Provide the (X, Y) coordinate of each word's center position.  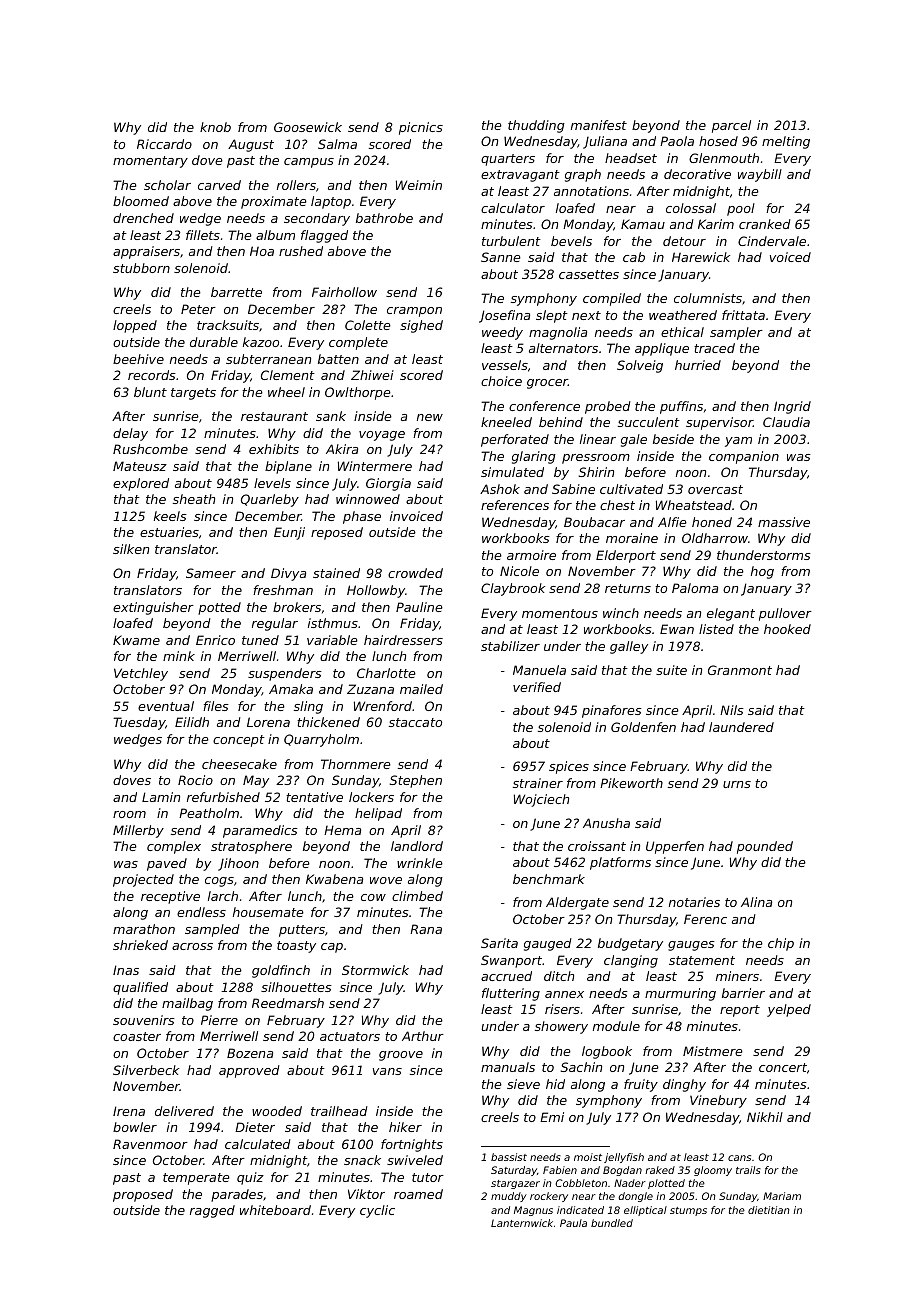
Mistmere (713, 1051)
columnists (708, 298)
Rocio (195, 780)
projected (143, 880)
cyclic (377, 1211)
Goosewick (308, 127)
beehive (138, 359)
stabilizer (510, 646)
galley (629, 647)
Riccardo (164, 144)
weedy (502, 333)
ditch (559, 976)
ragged (212, 1211)
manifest (599, 125)
